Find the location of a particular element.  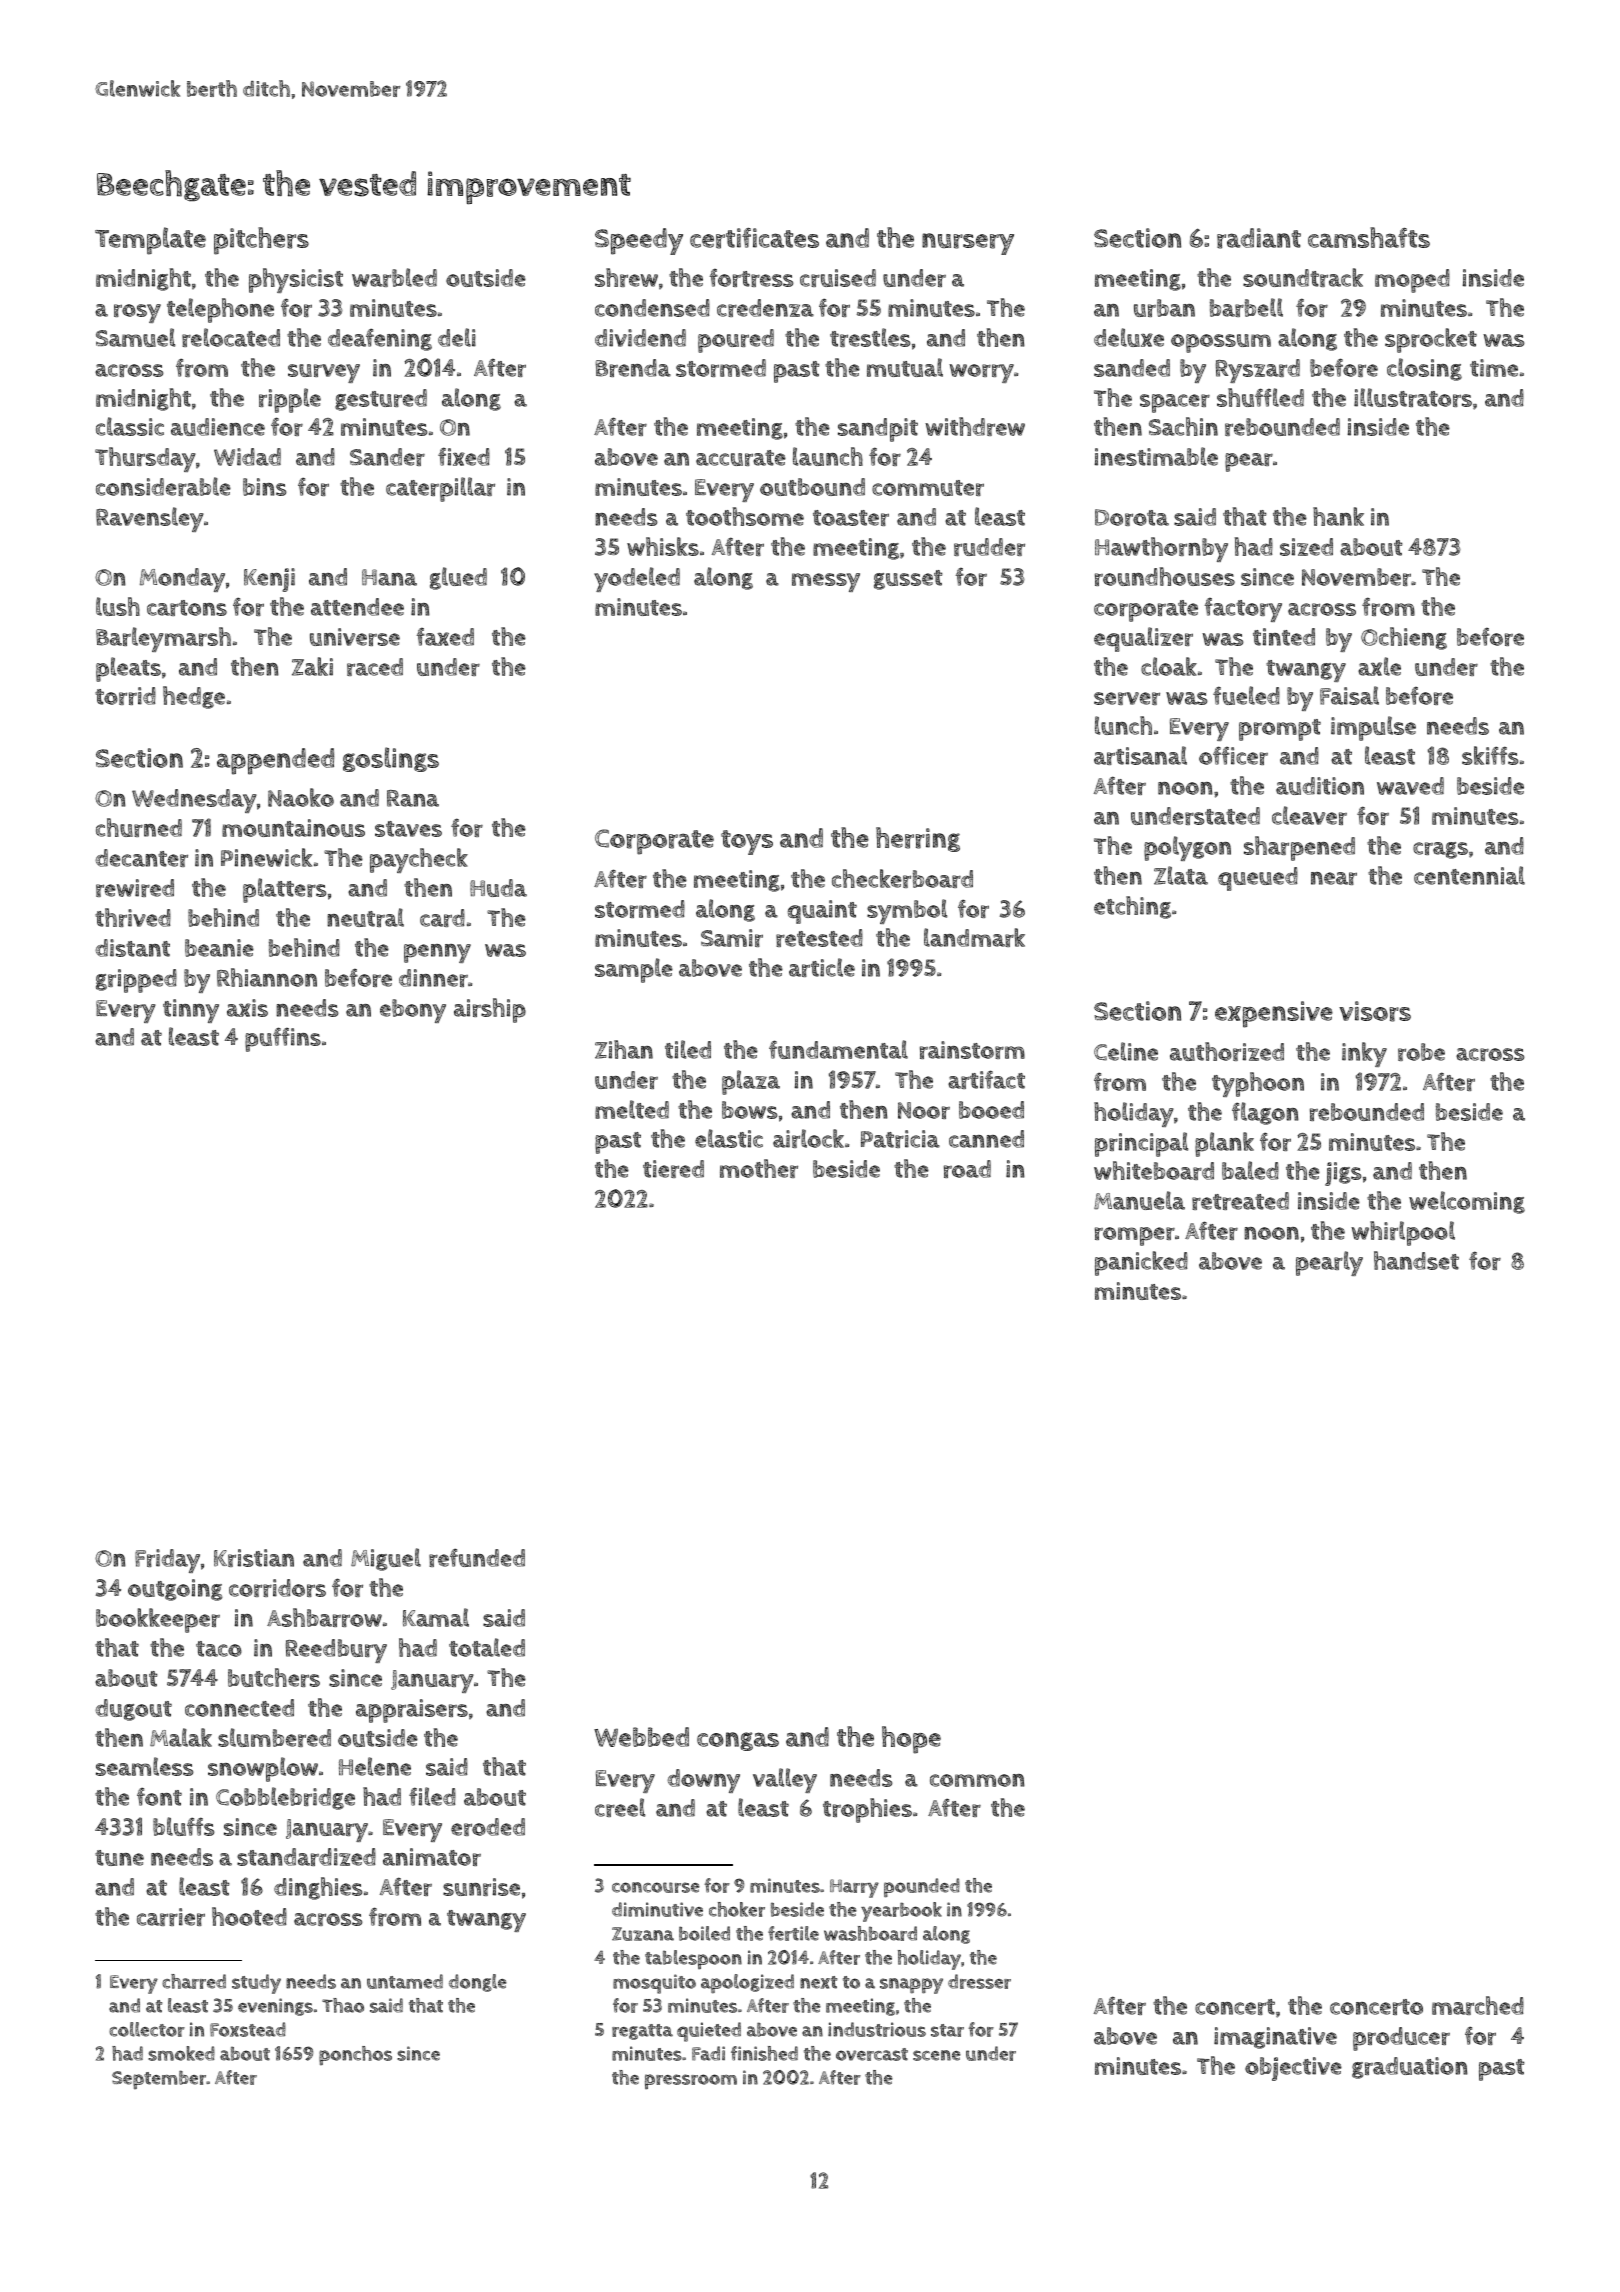

tiered is located at coordinates (673, 1169).
